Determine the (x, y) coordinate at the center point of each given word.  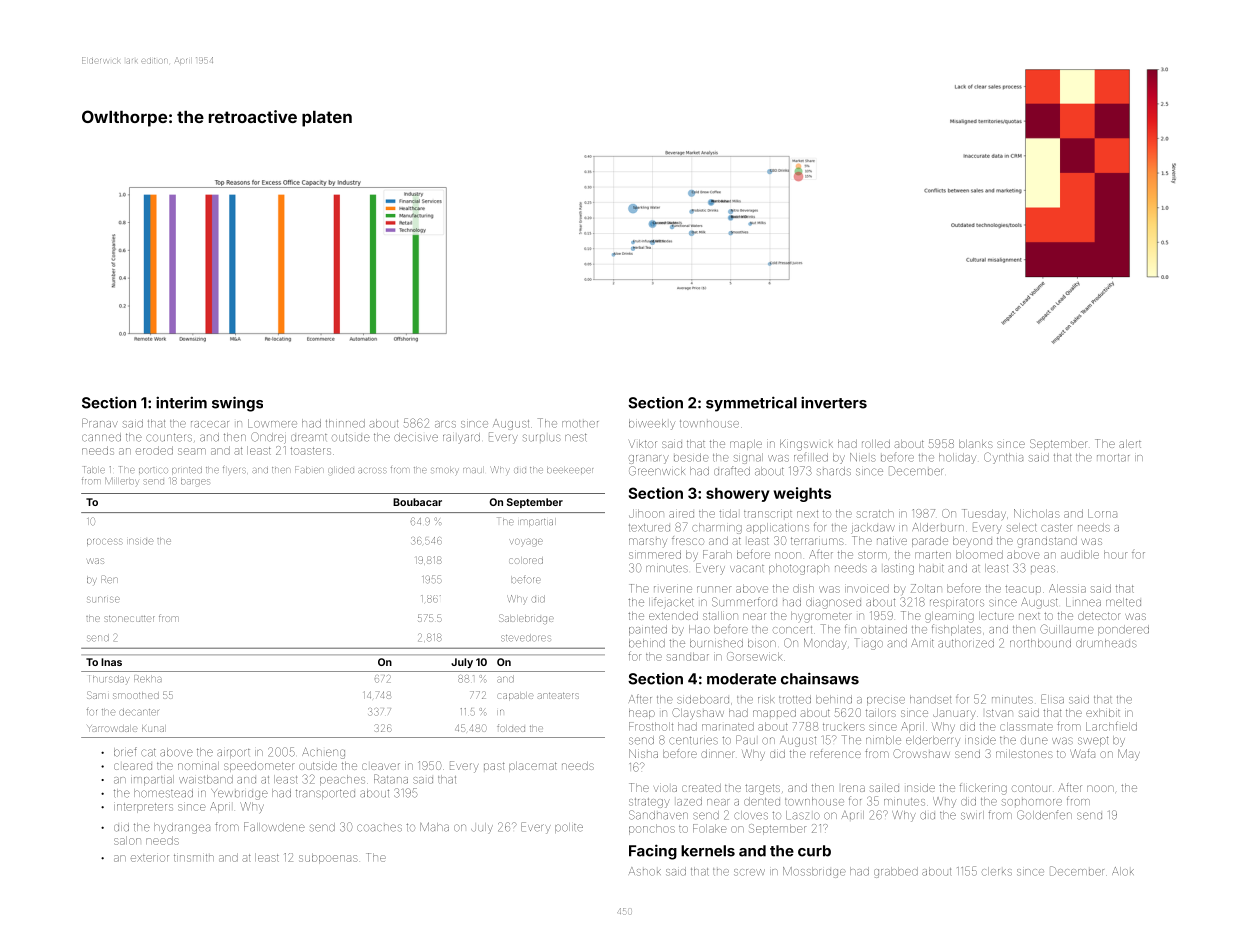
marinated (728, 726)
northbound (1040, 643)
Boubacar (417, 502)
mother (580, 424)
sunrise (103, 600)
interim (181, 402)
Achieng (323, 753)
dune (1034, 740)
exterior (150, 858)
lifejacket (671, 603)
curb (814, 851)
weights (802, 494)
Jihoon (646, 513)
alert (1130, 444)
